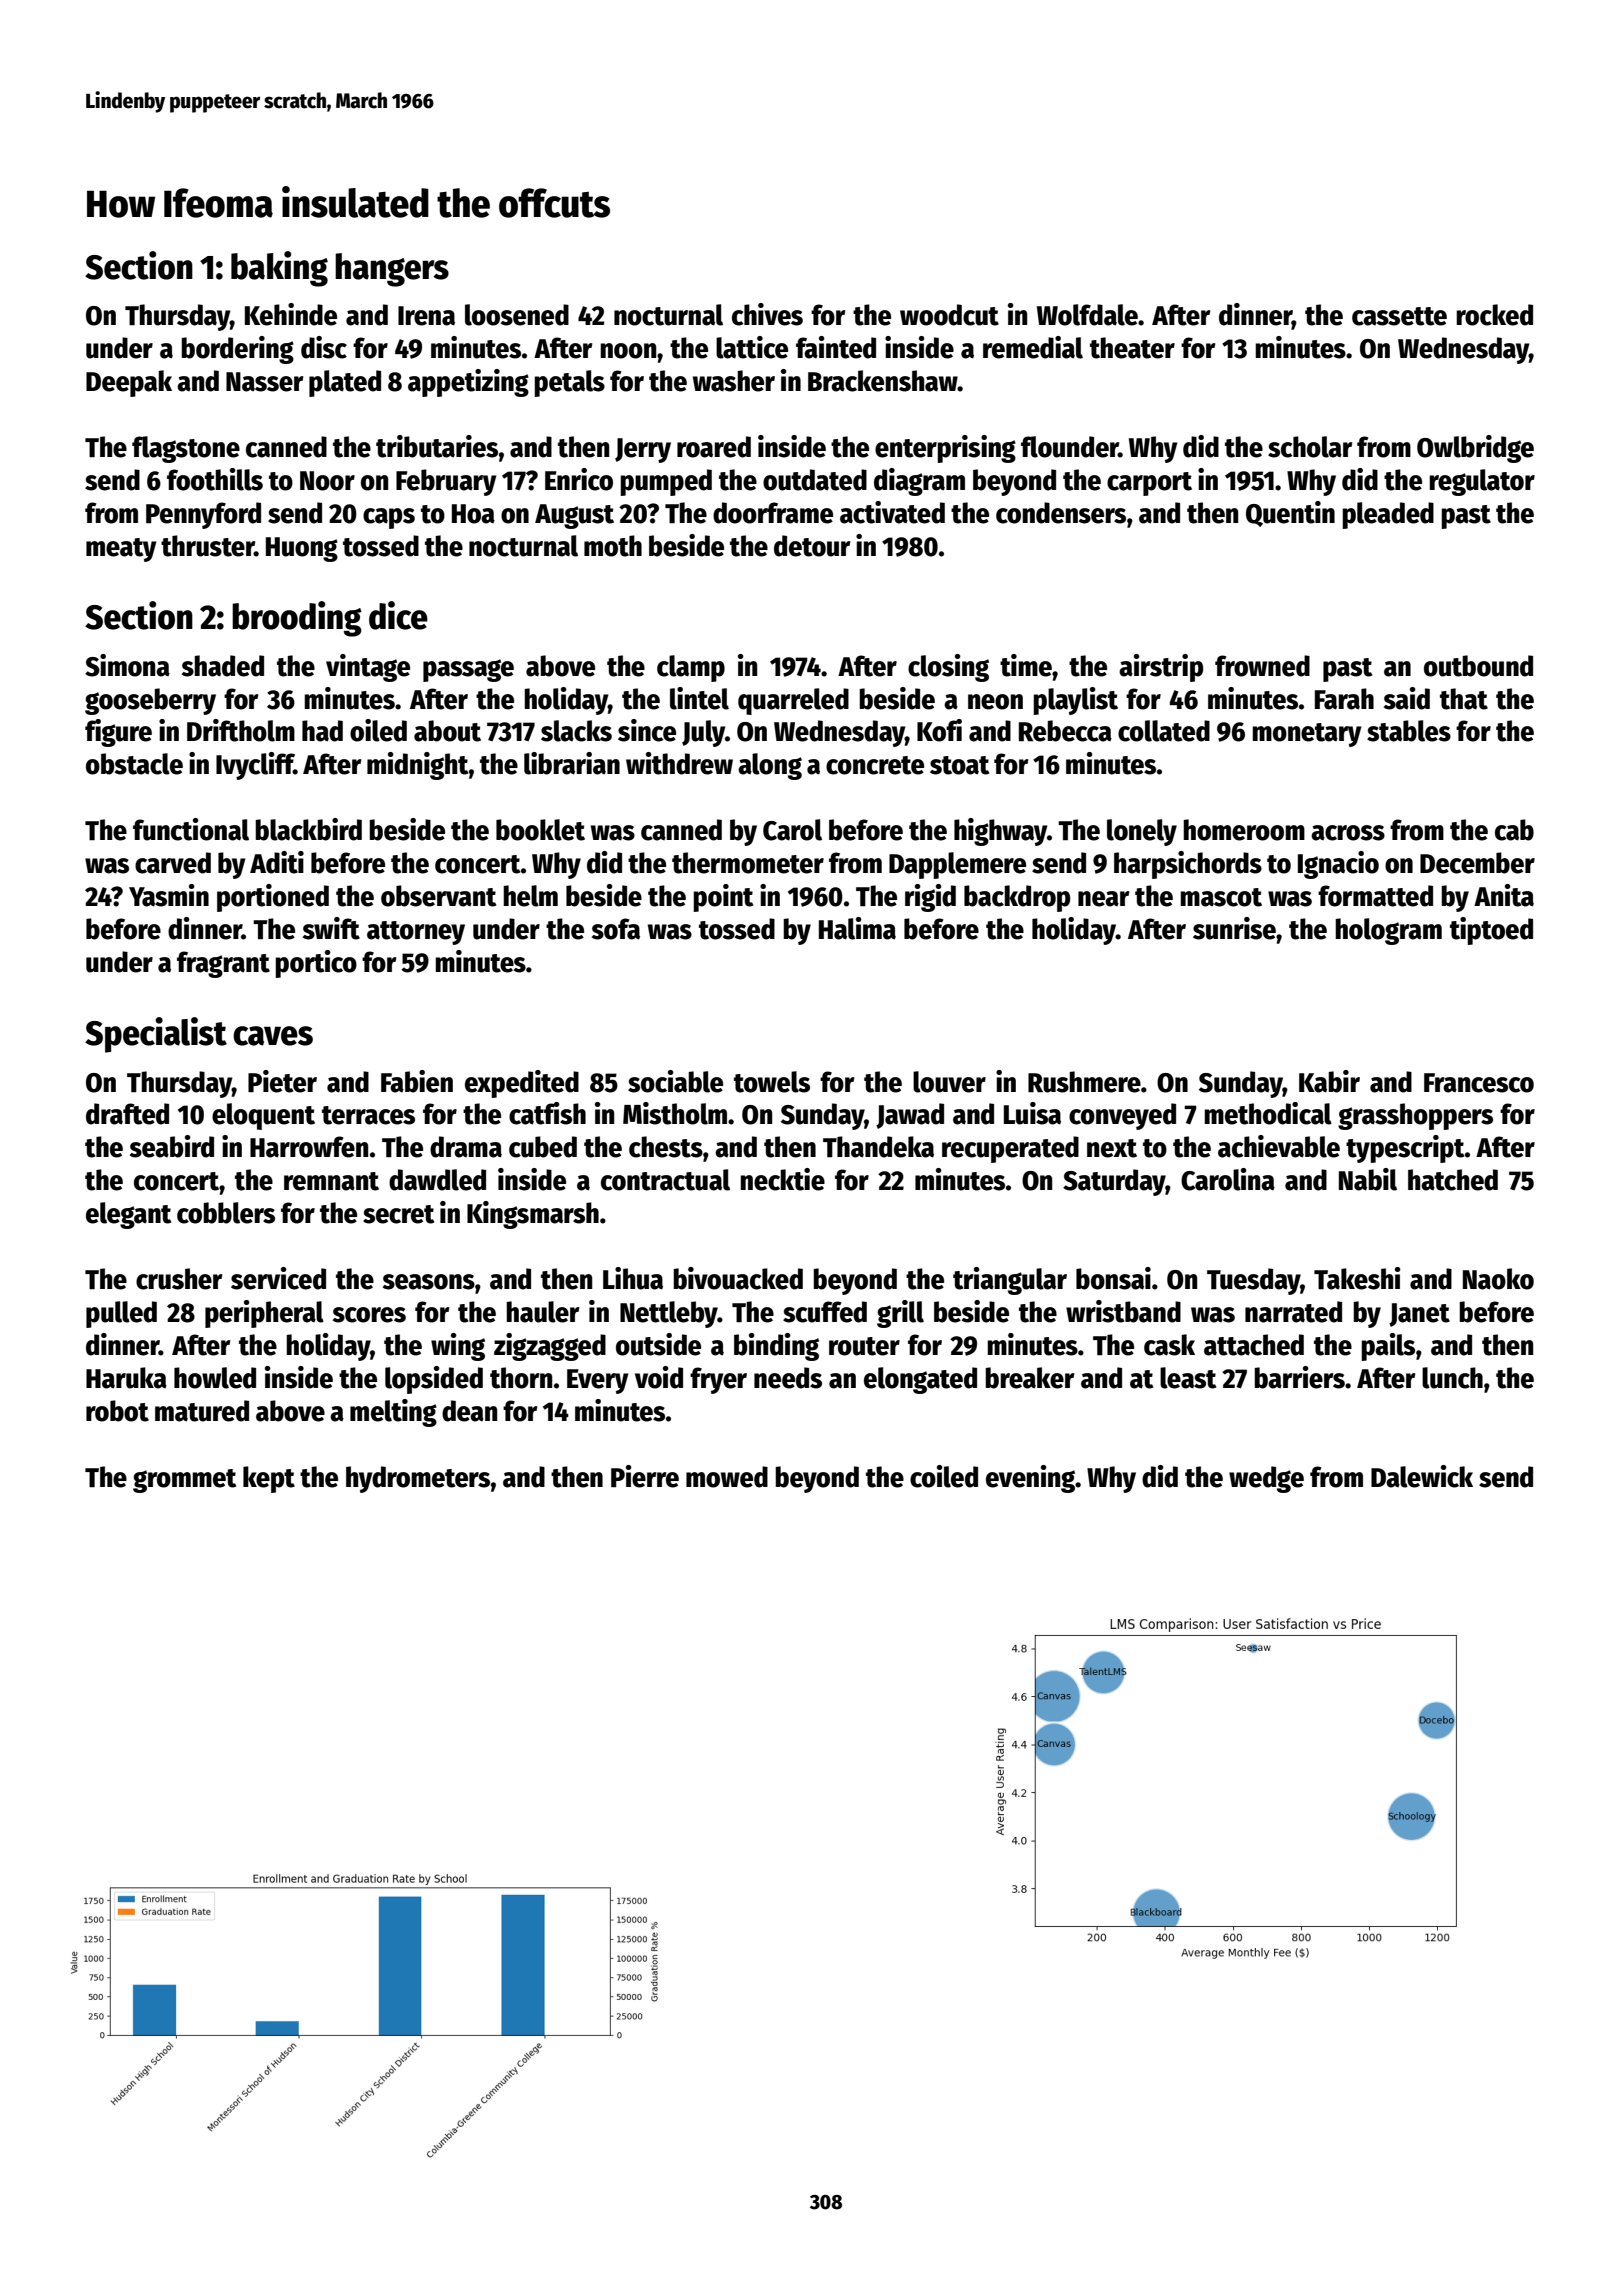  Describe the element at coordinates (1478, 666) in the document. I see `outbound` at that location.
